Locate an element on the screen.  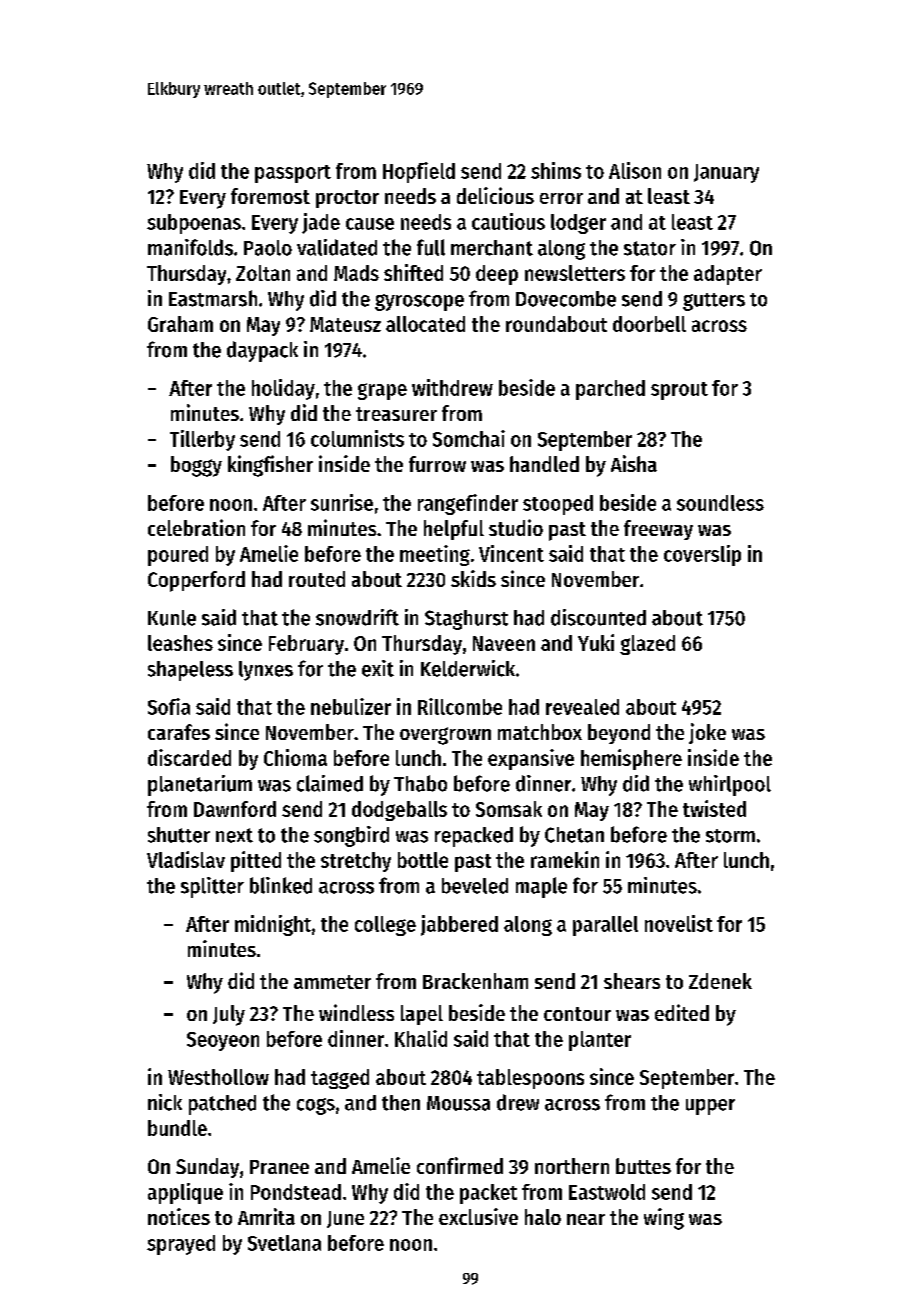
January is located at coordinates (726, 173).
